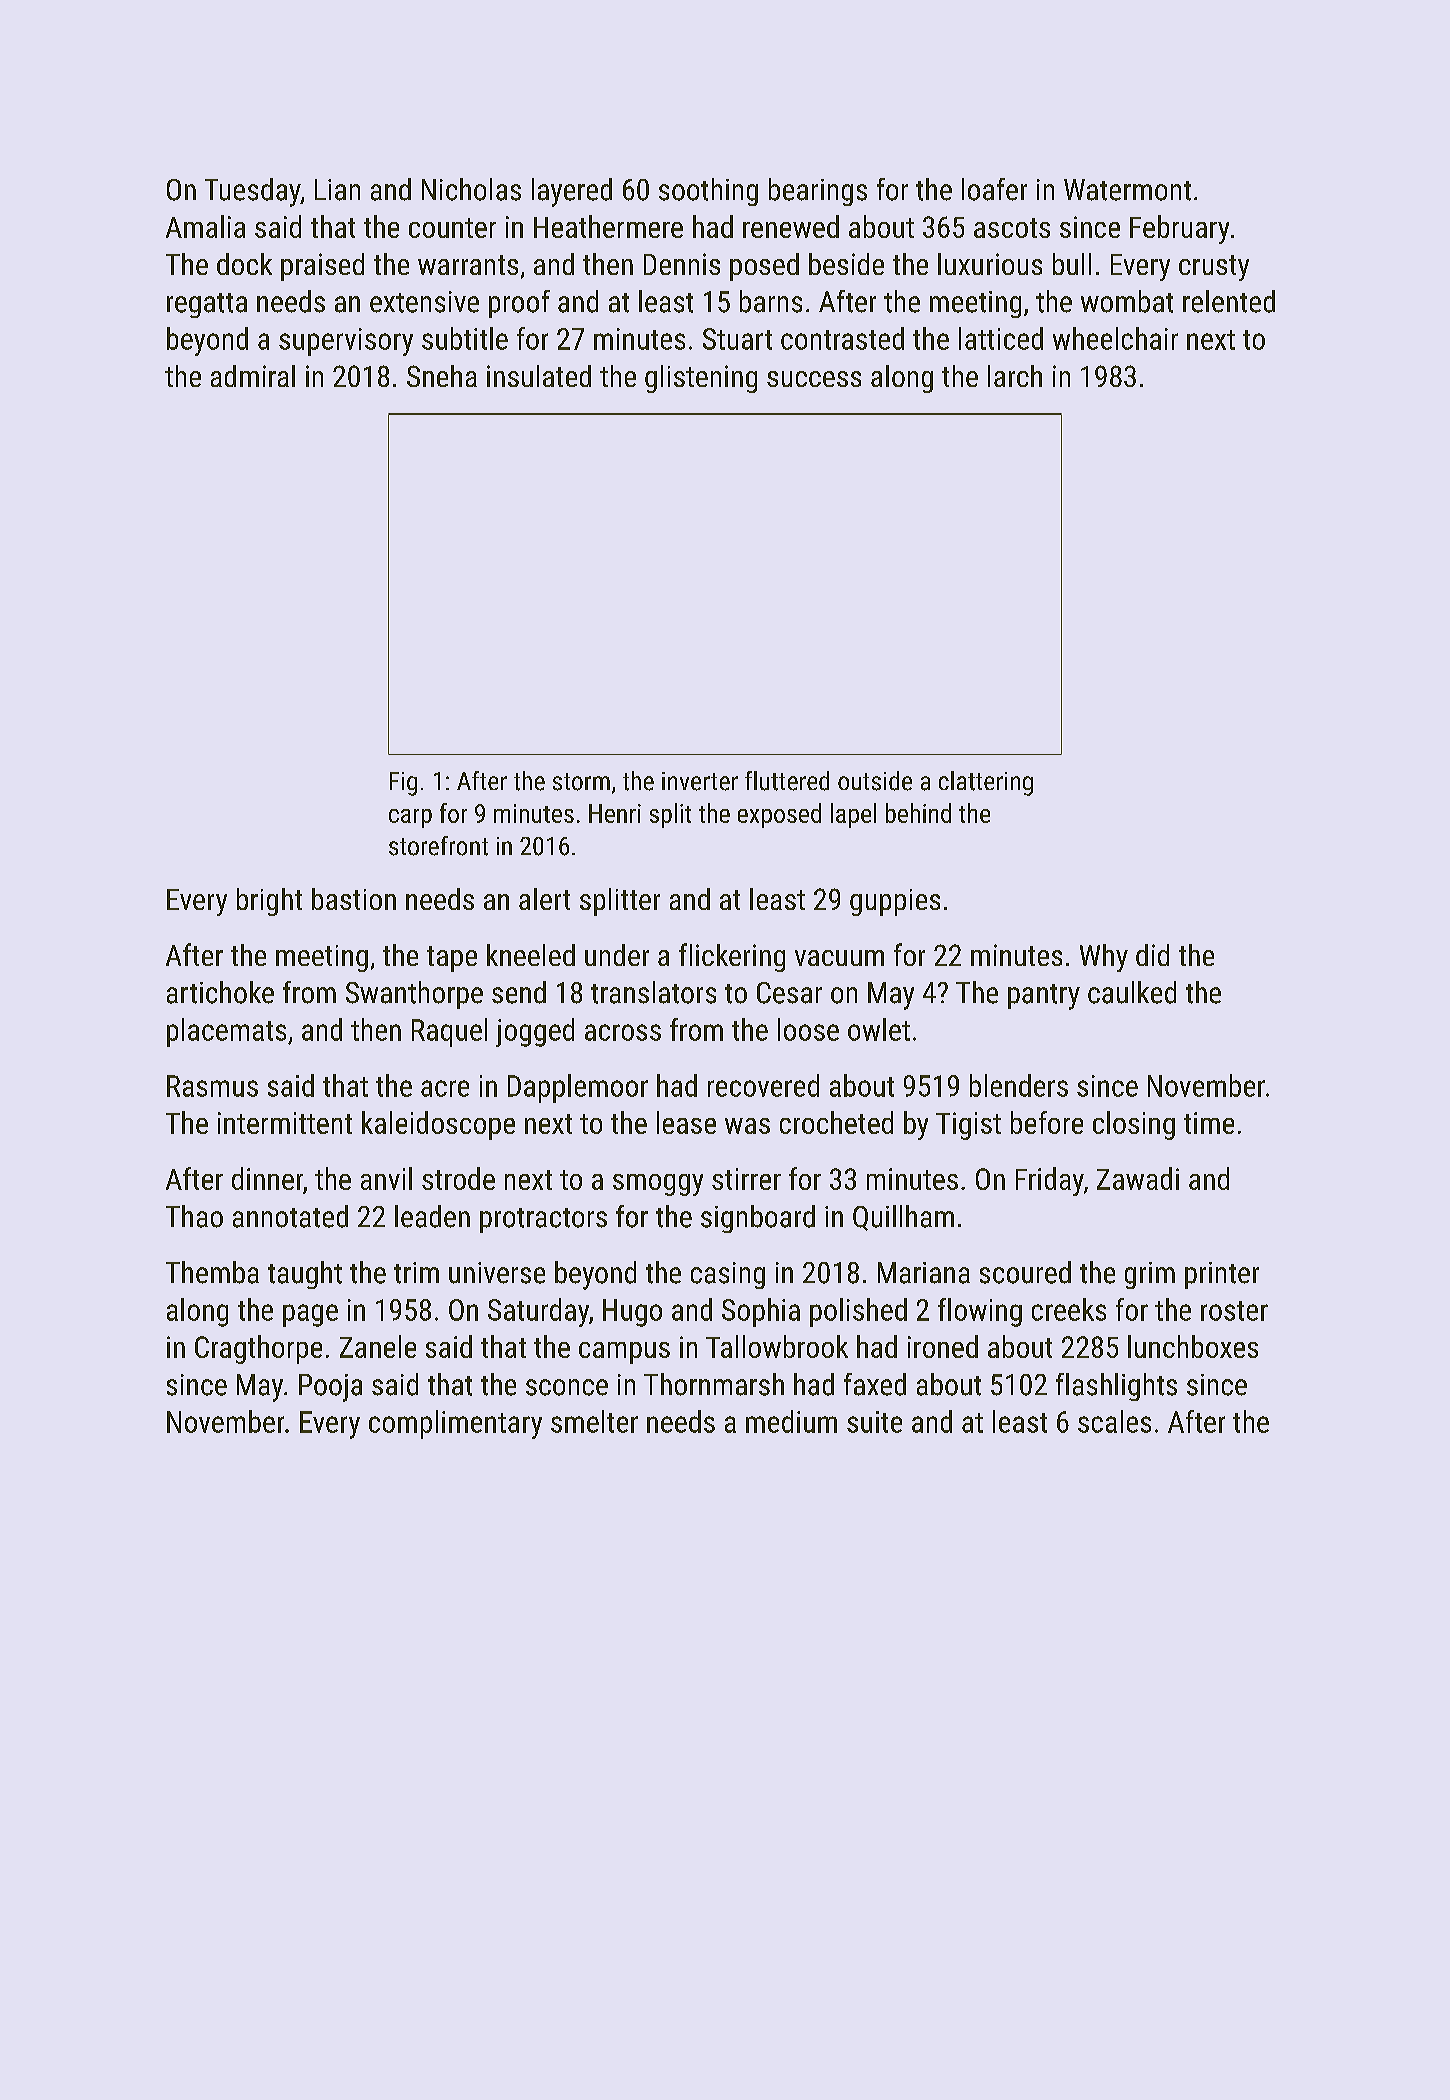  I want to click on crocheted, so click(836, 1122).
